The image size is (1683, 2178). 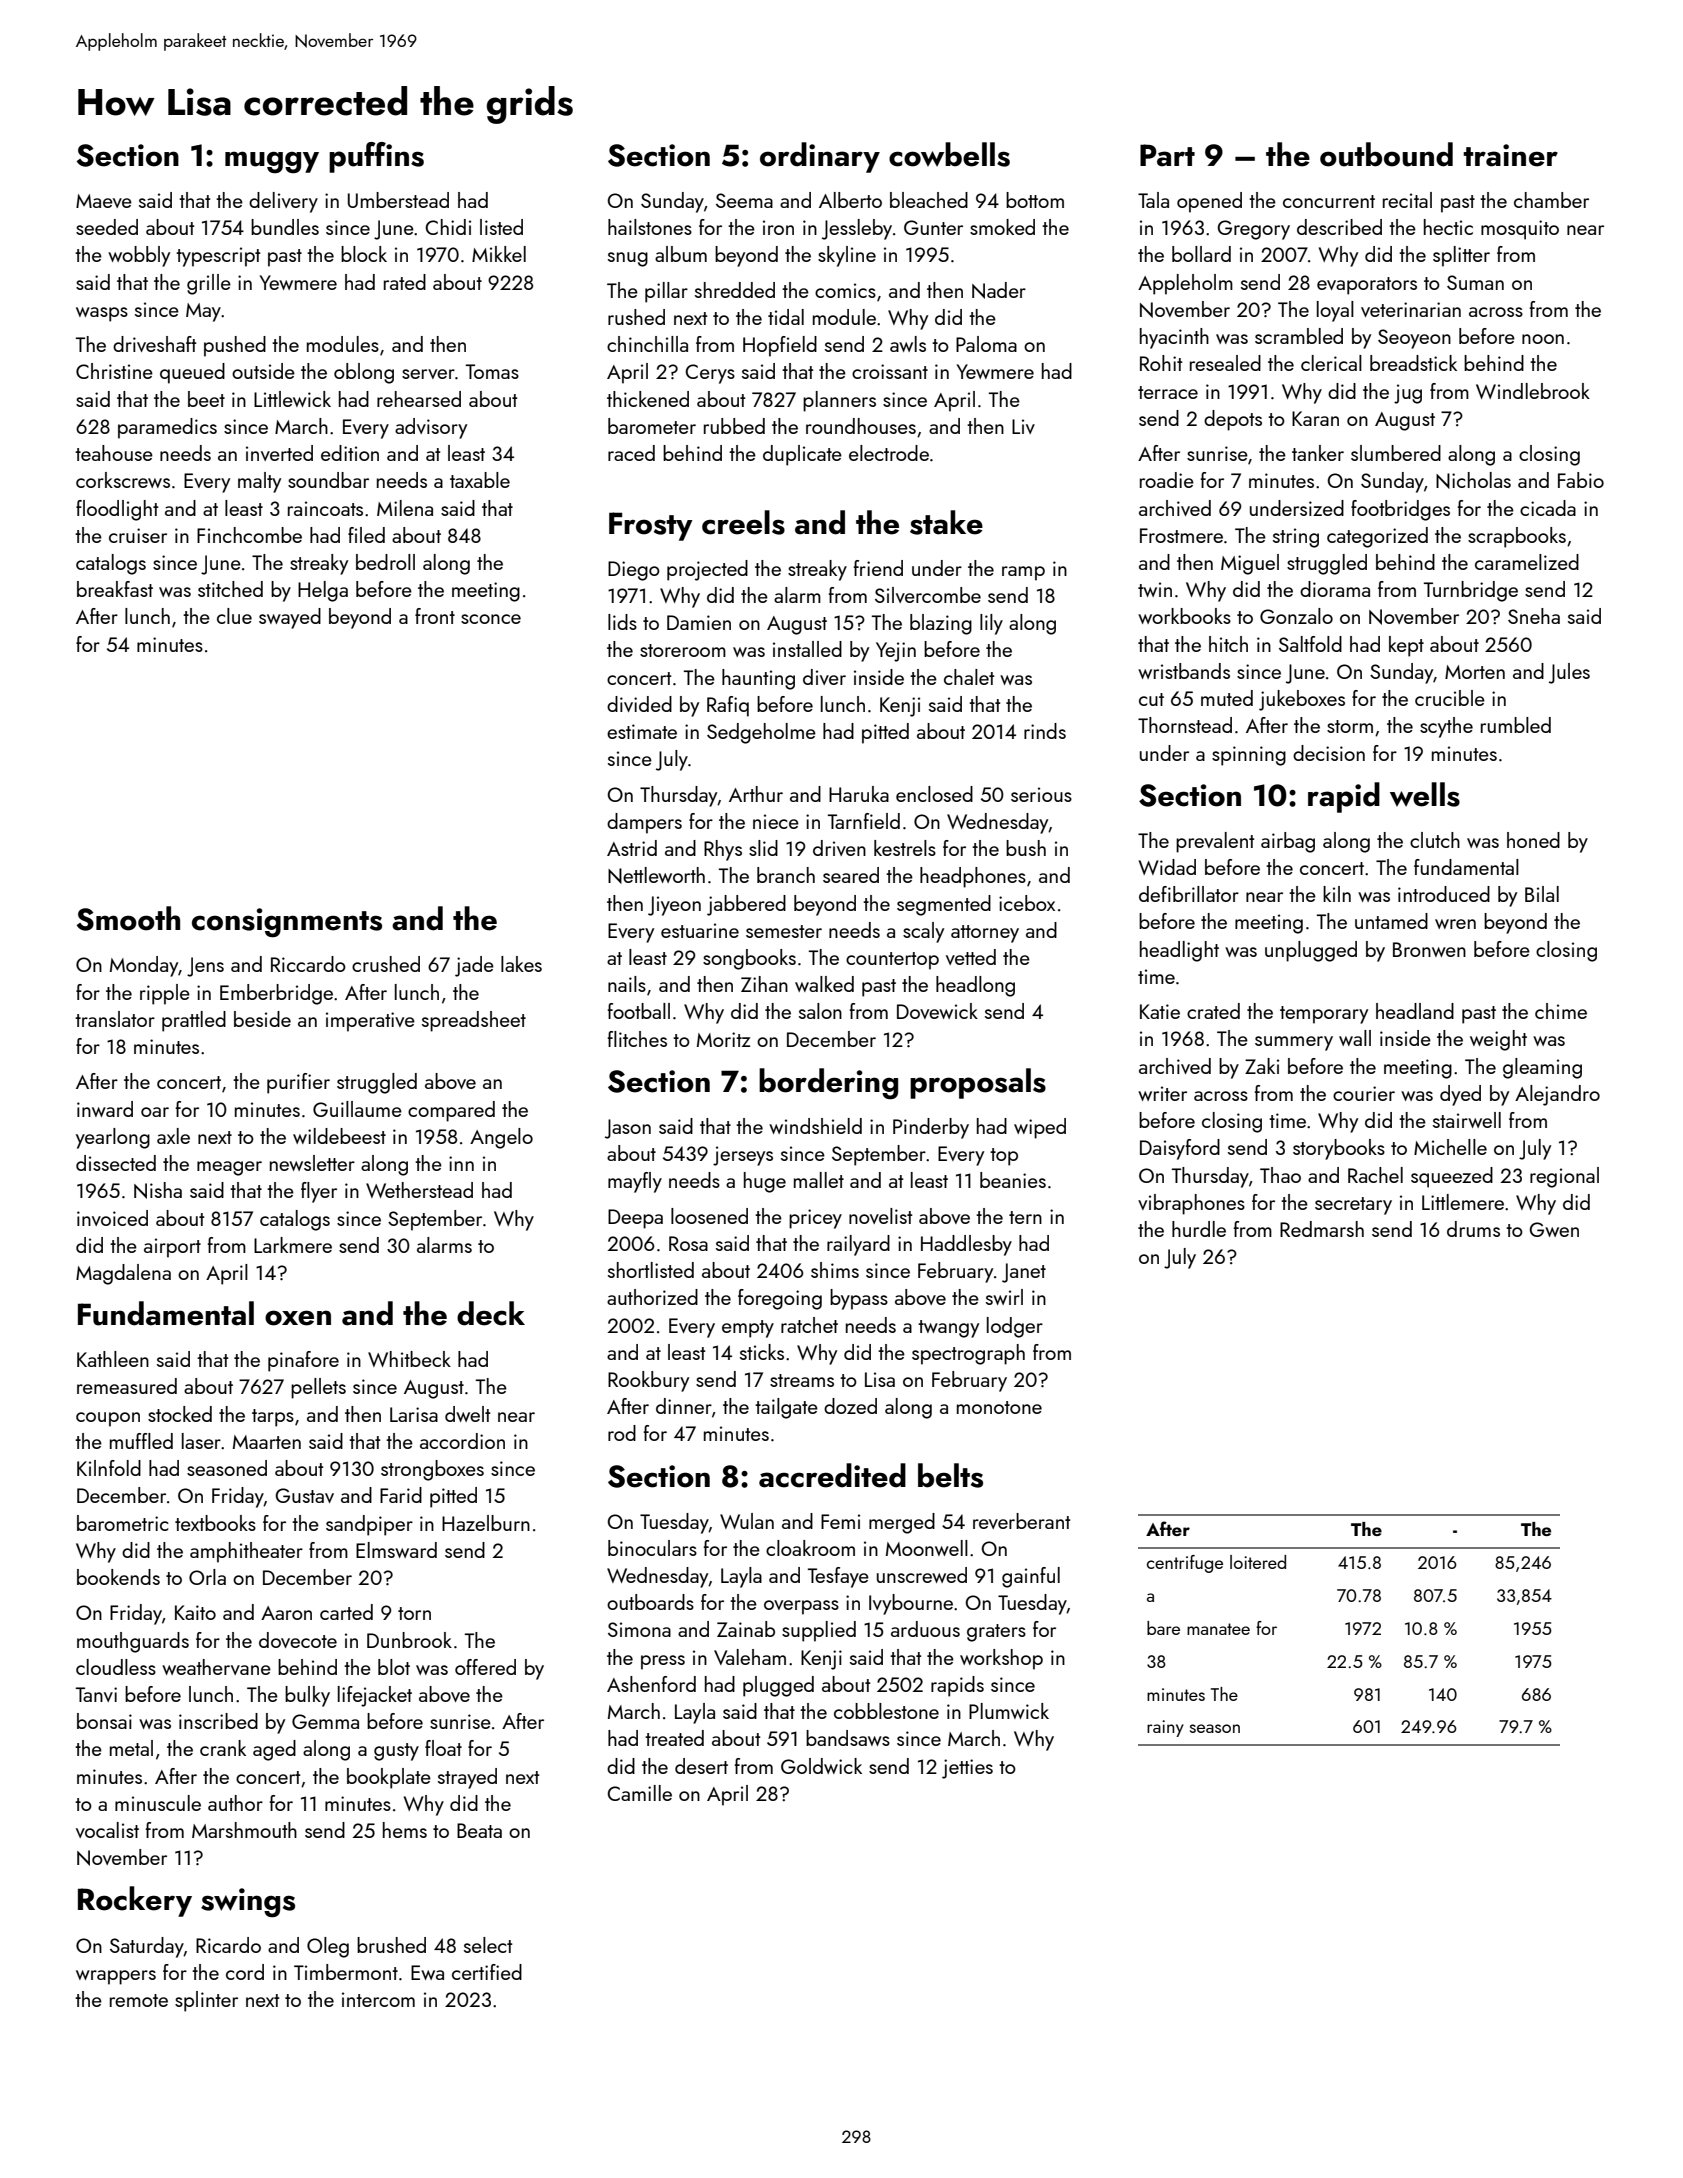 I want to click on outbound, so click(x=1386, y=154).
